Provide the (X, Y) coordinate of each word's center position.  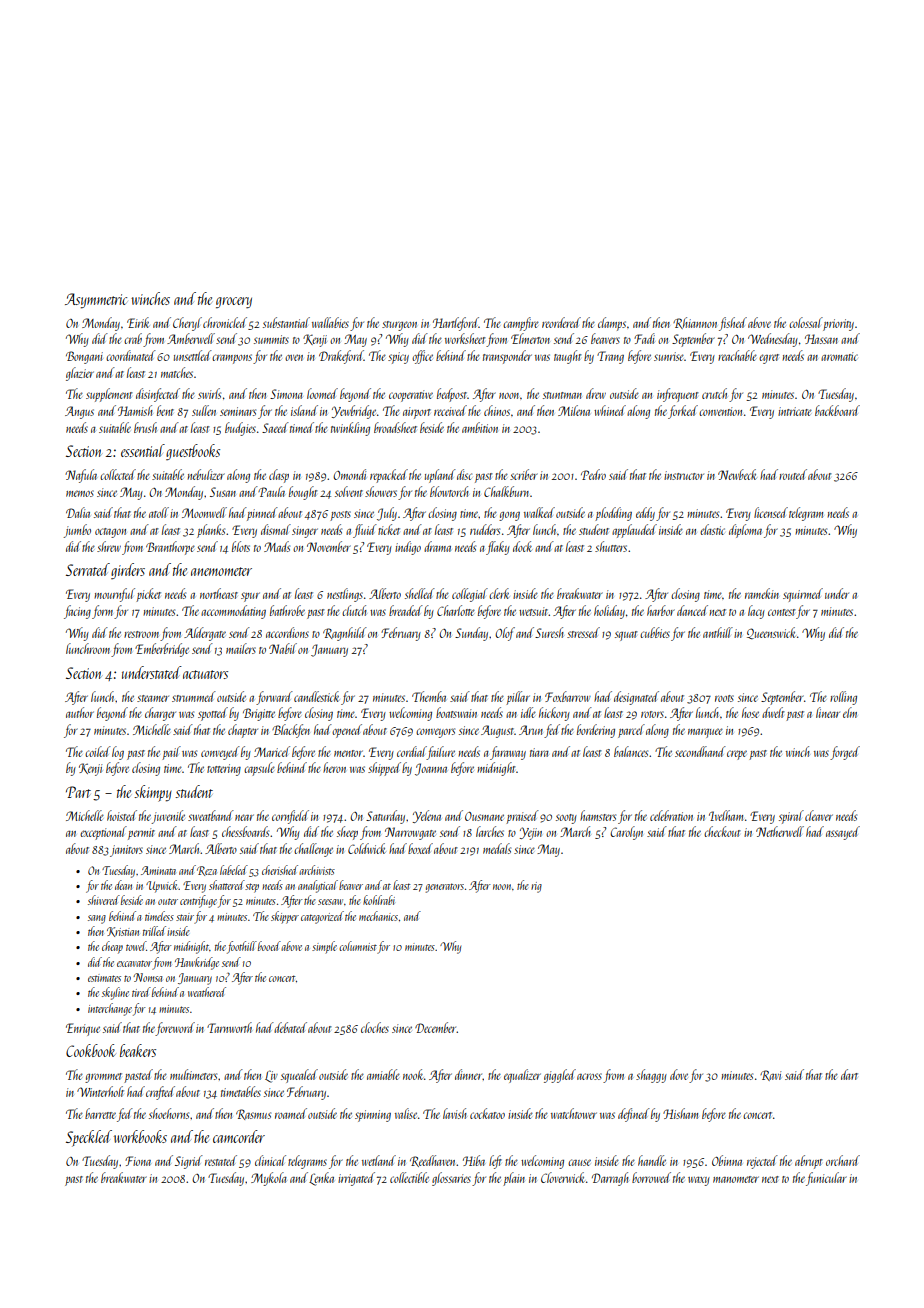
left (495, 1162)
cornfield (290, 817)
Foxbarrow (568, 696)
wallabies (330, 322)
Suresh (549, 632)
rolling (843, 698)
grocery (234, 303)
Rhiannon (695, 323)
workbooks (140, 1136)
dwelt (773, 712)
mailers (241, 648)
